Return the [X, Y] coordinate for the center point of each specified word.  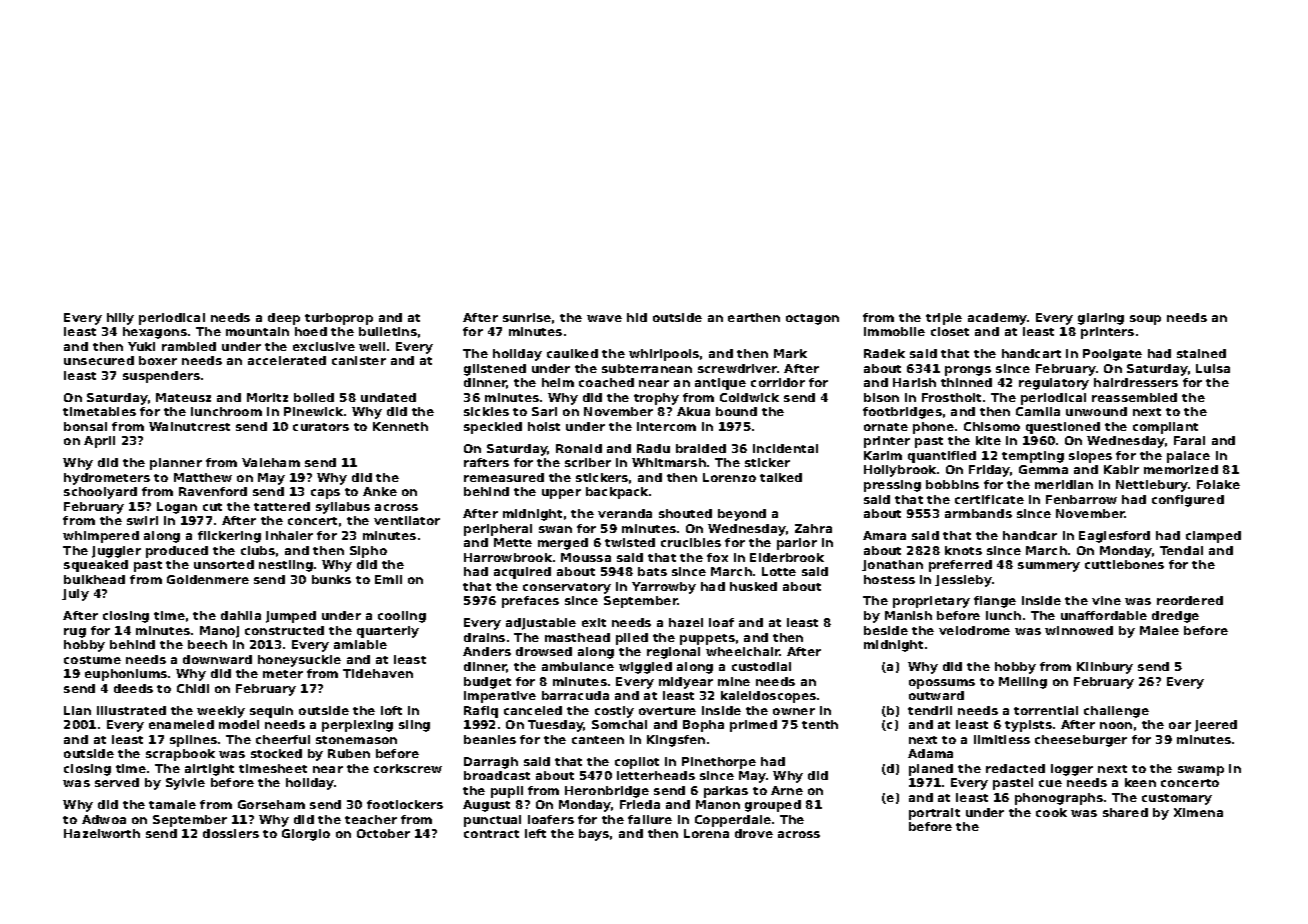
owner [794, 711]
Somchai [619, 724]
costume [92, 660]
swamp [1201, 771]
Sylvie [185, 784]
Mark [790, 353]
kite [988, 440]
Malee [1159, 630]
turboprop [339, 319]
